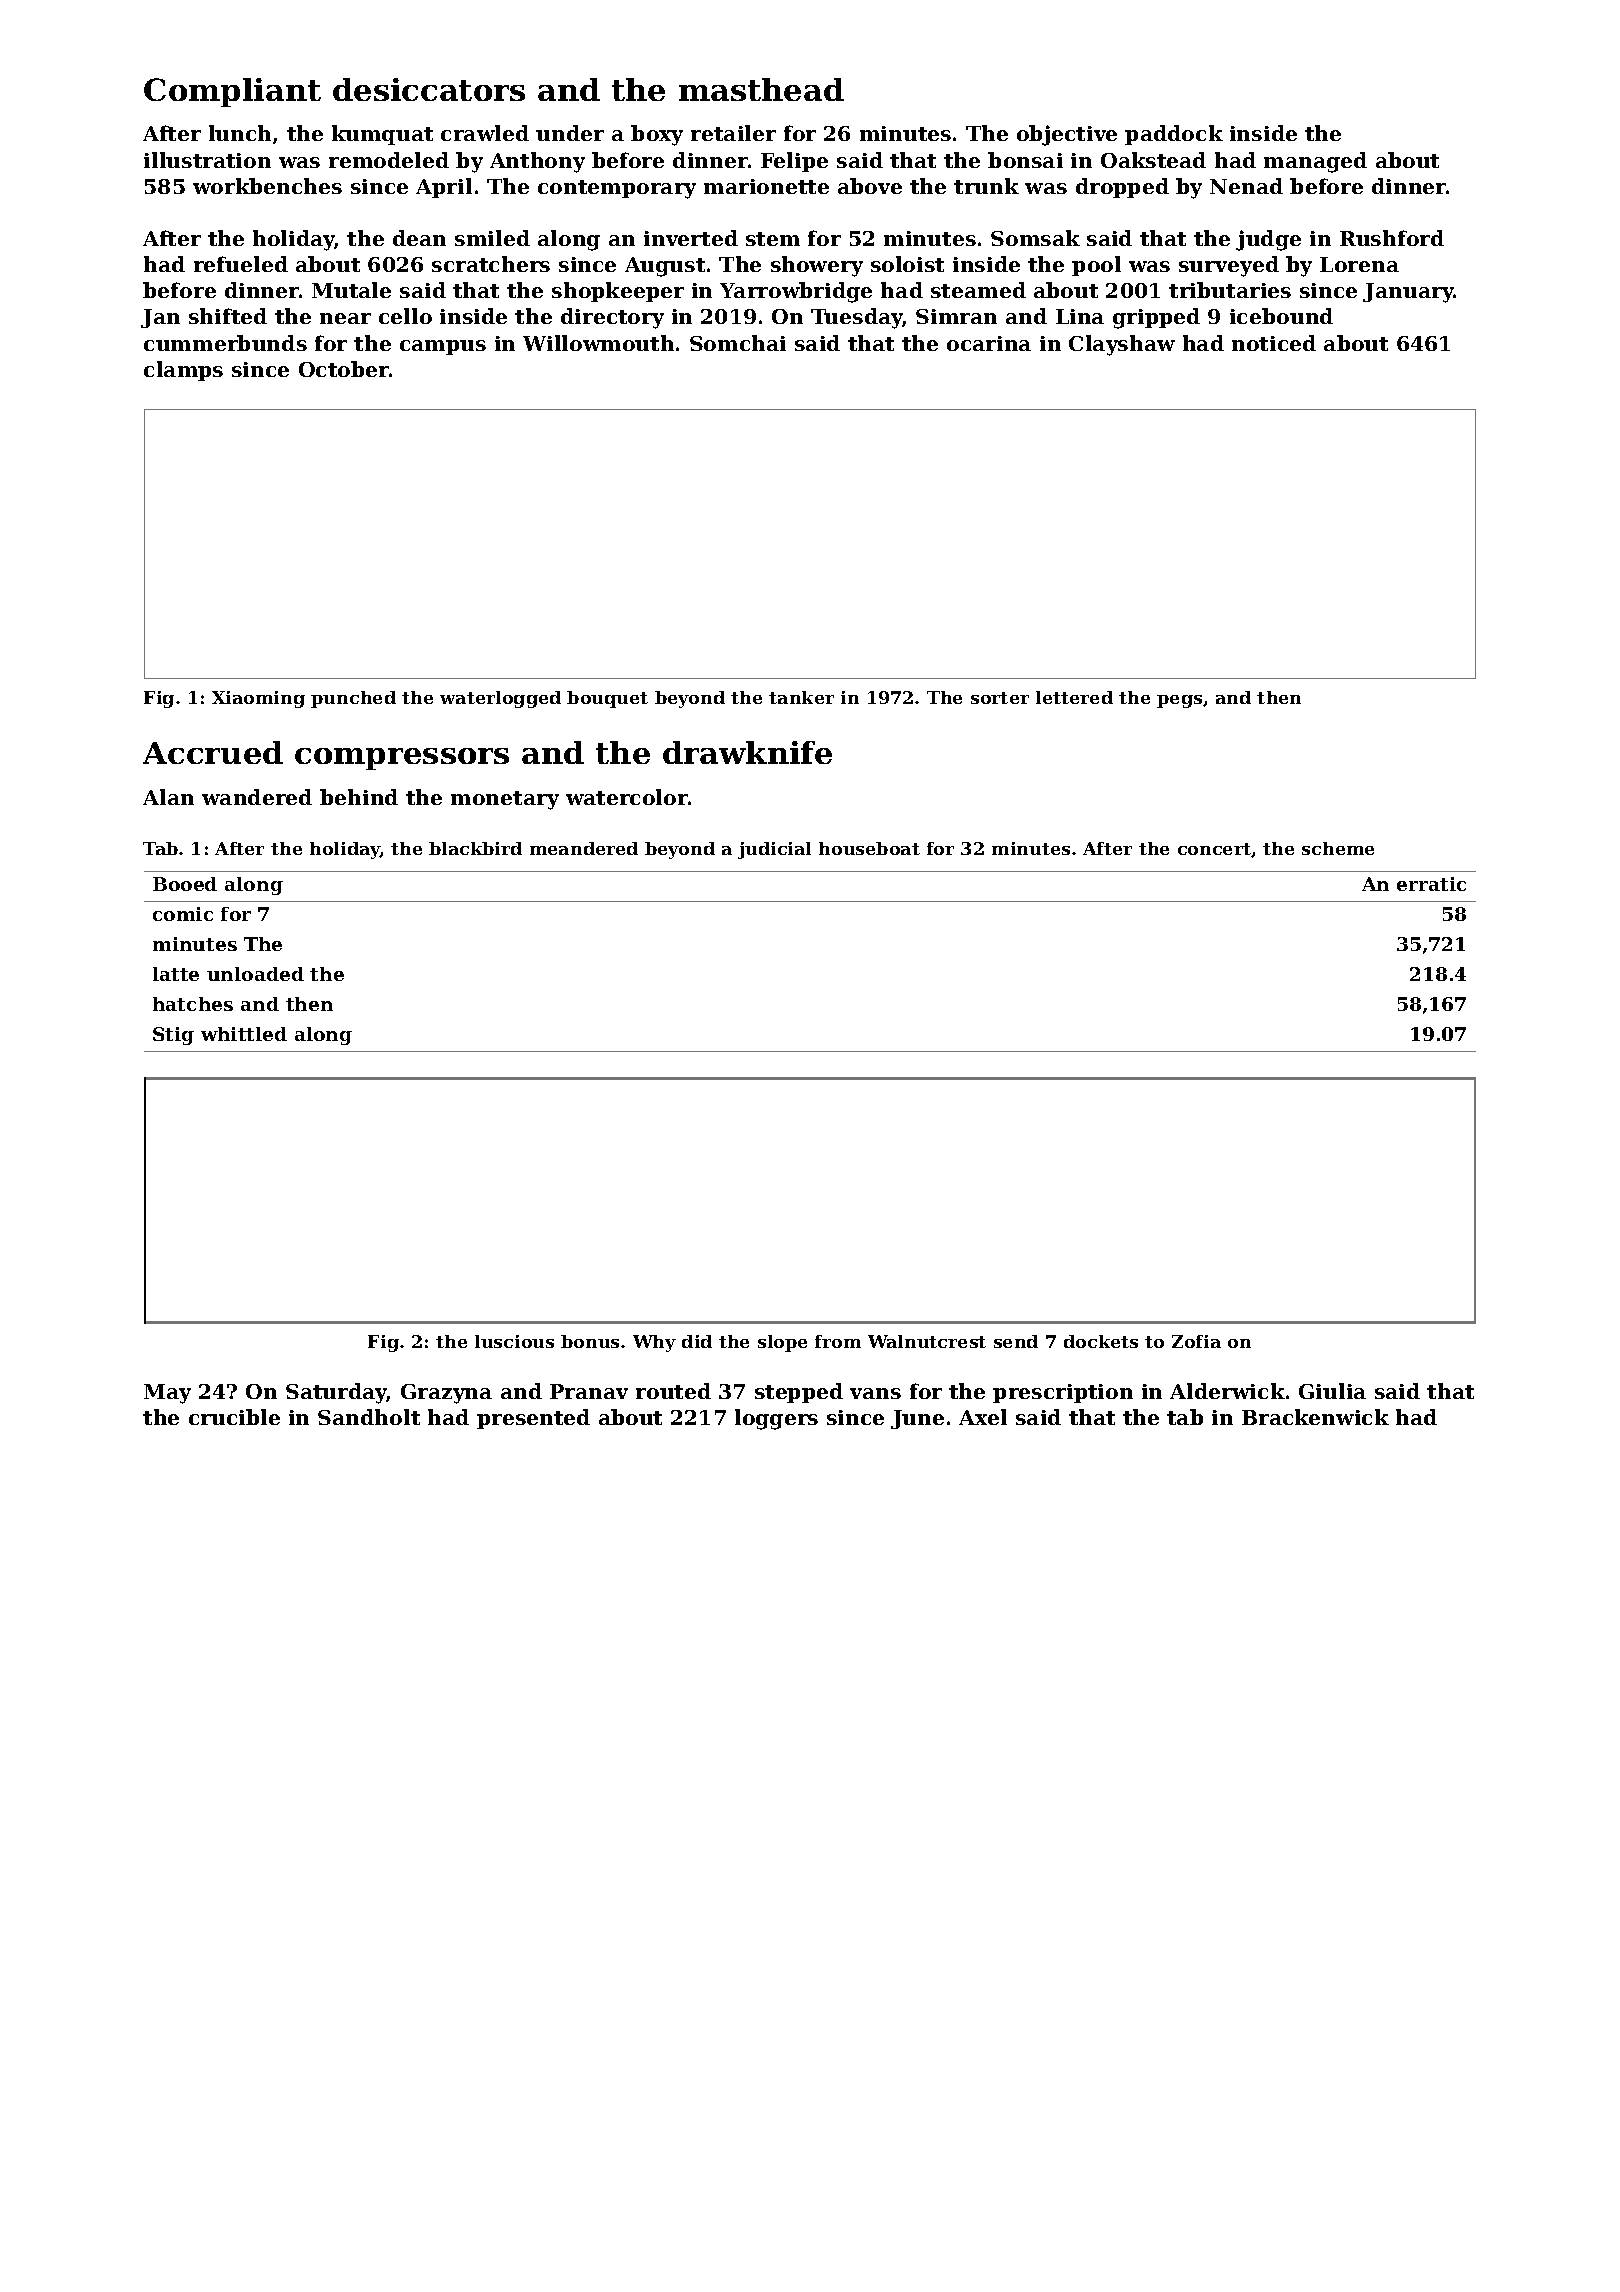 The height and width of the screenshot is (2292, 1620). Describe the element at coordinates (514, 1341) in the screenshot. I see `luscious` at that location.
